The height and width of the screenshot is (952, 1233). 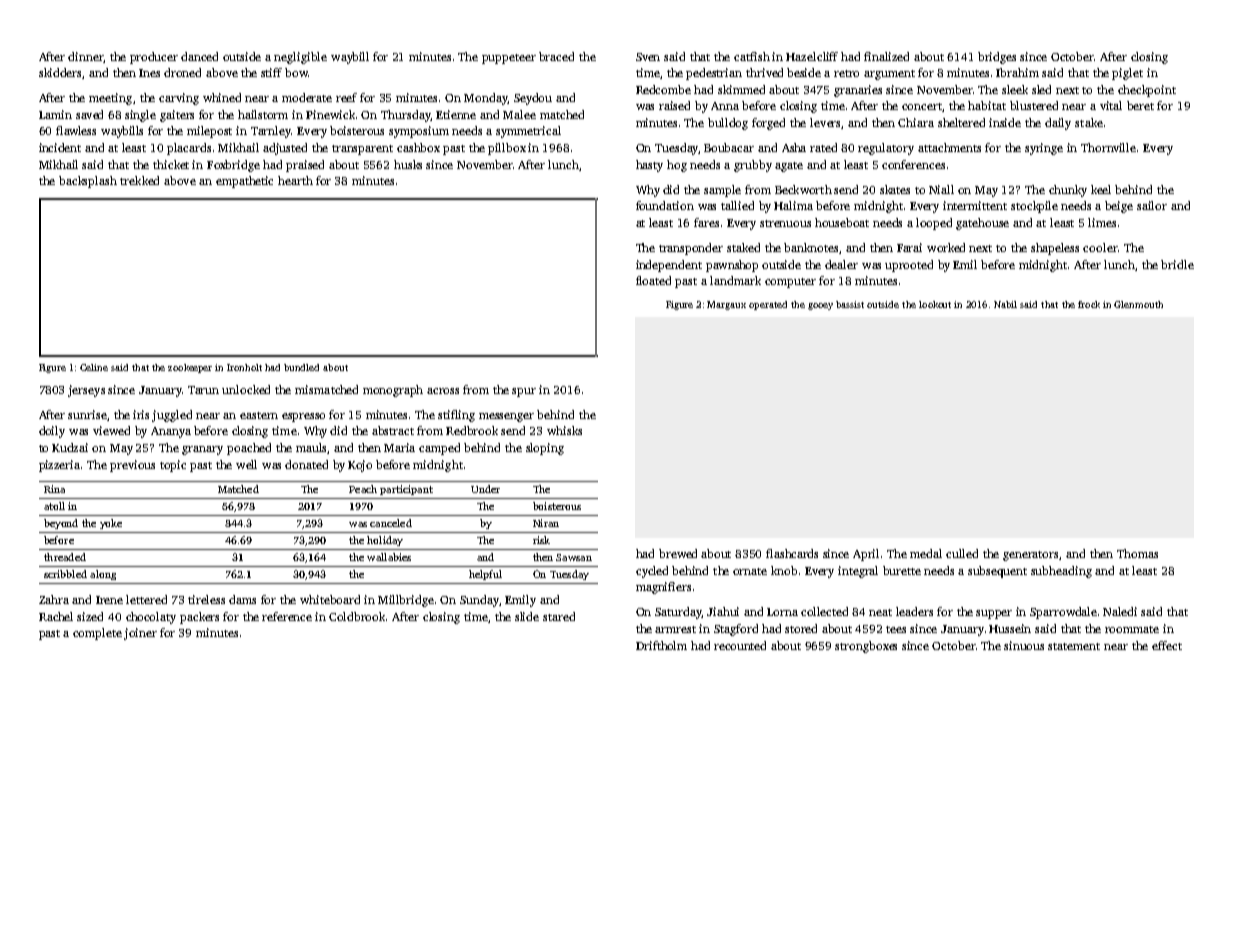 What do you see at coordinates (1005, 304) in the screenshot?
I see `Nabil` at bounding box center [1005, 304].
